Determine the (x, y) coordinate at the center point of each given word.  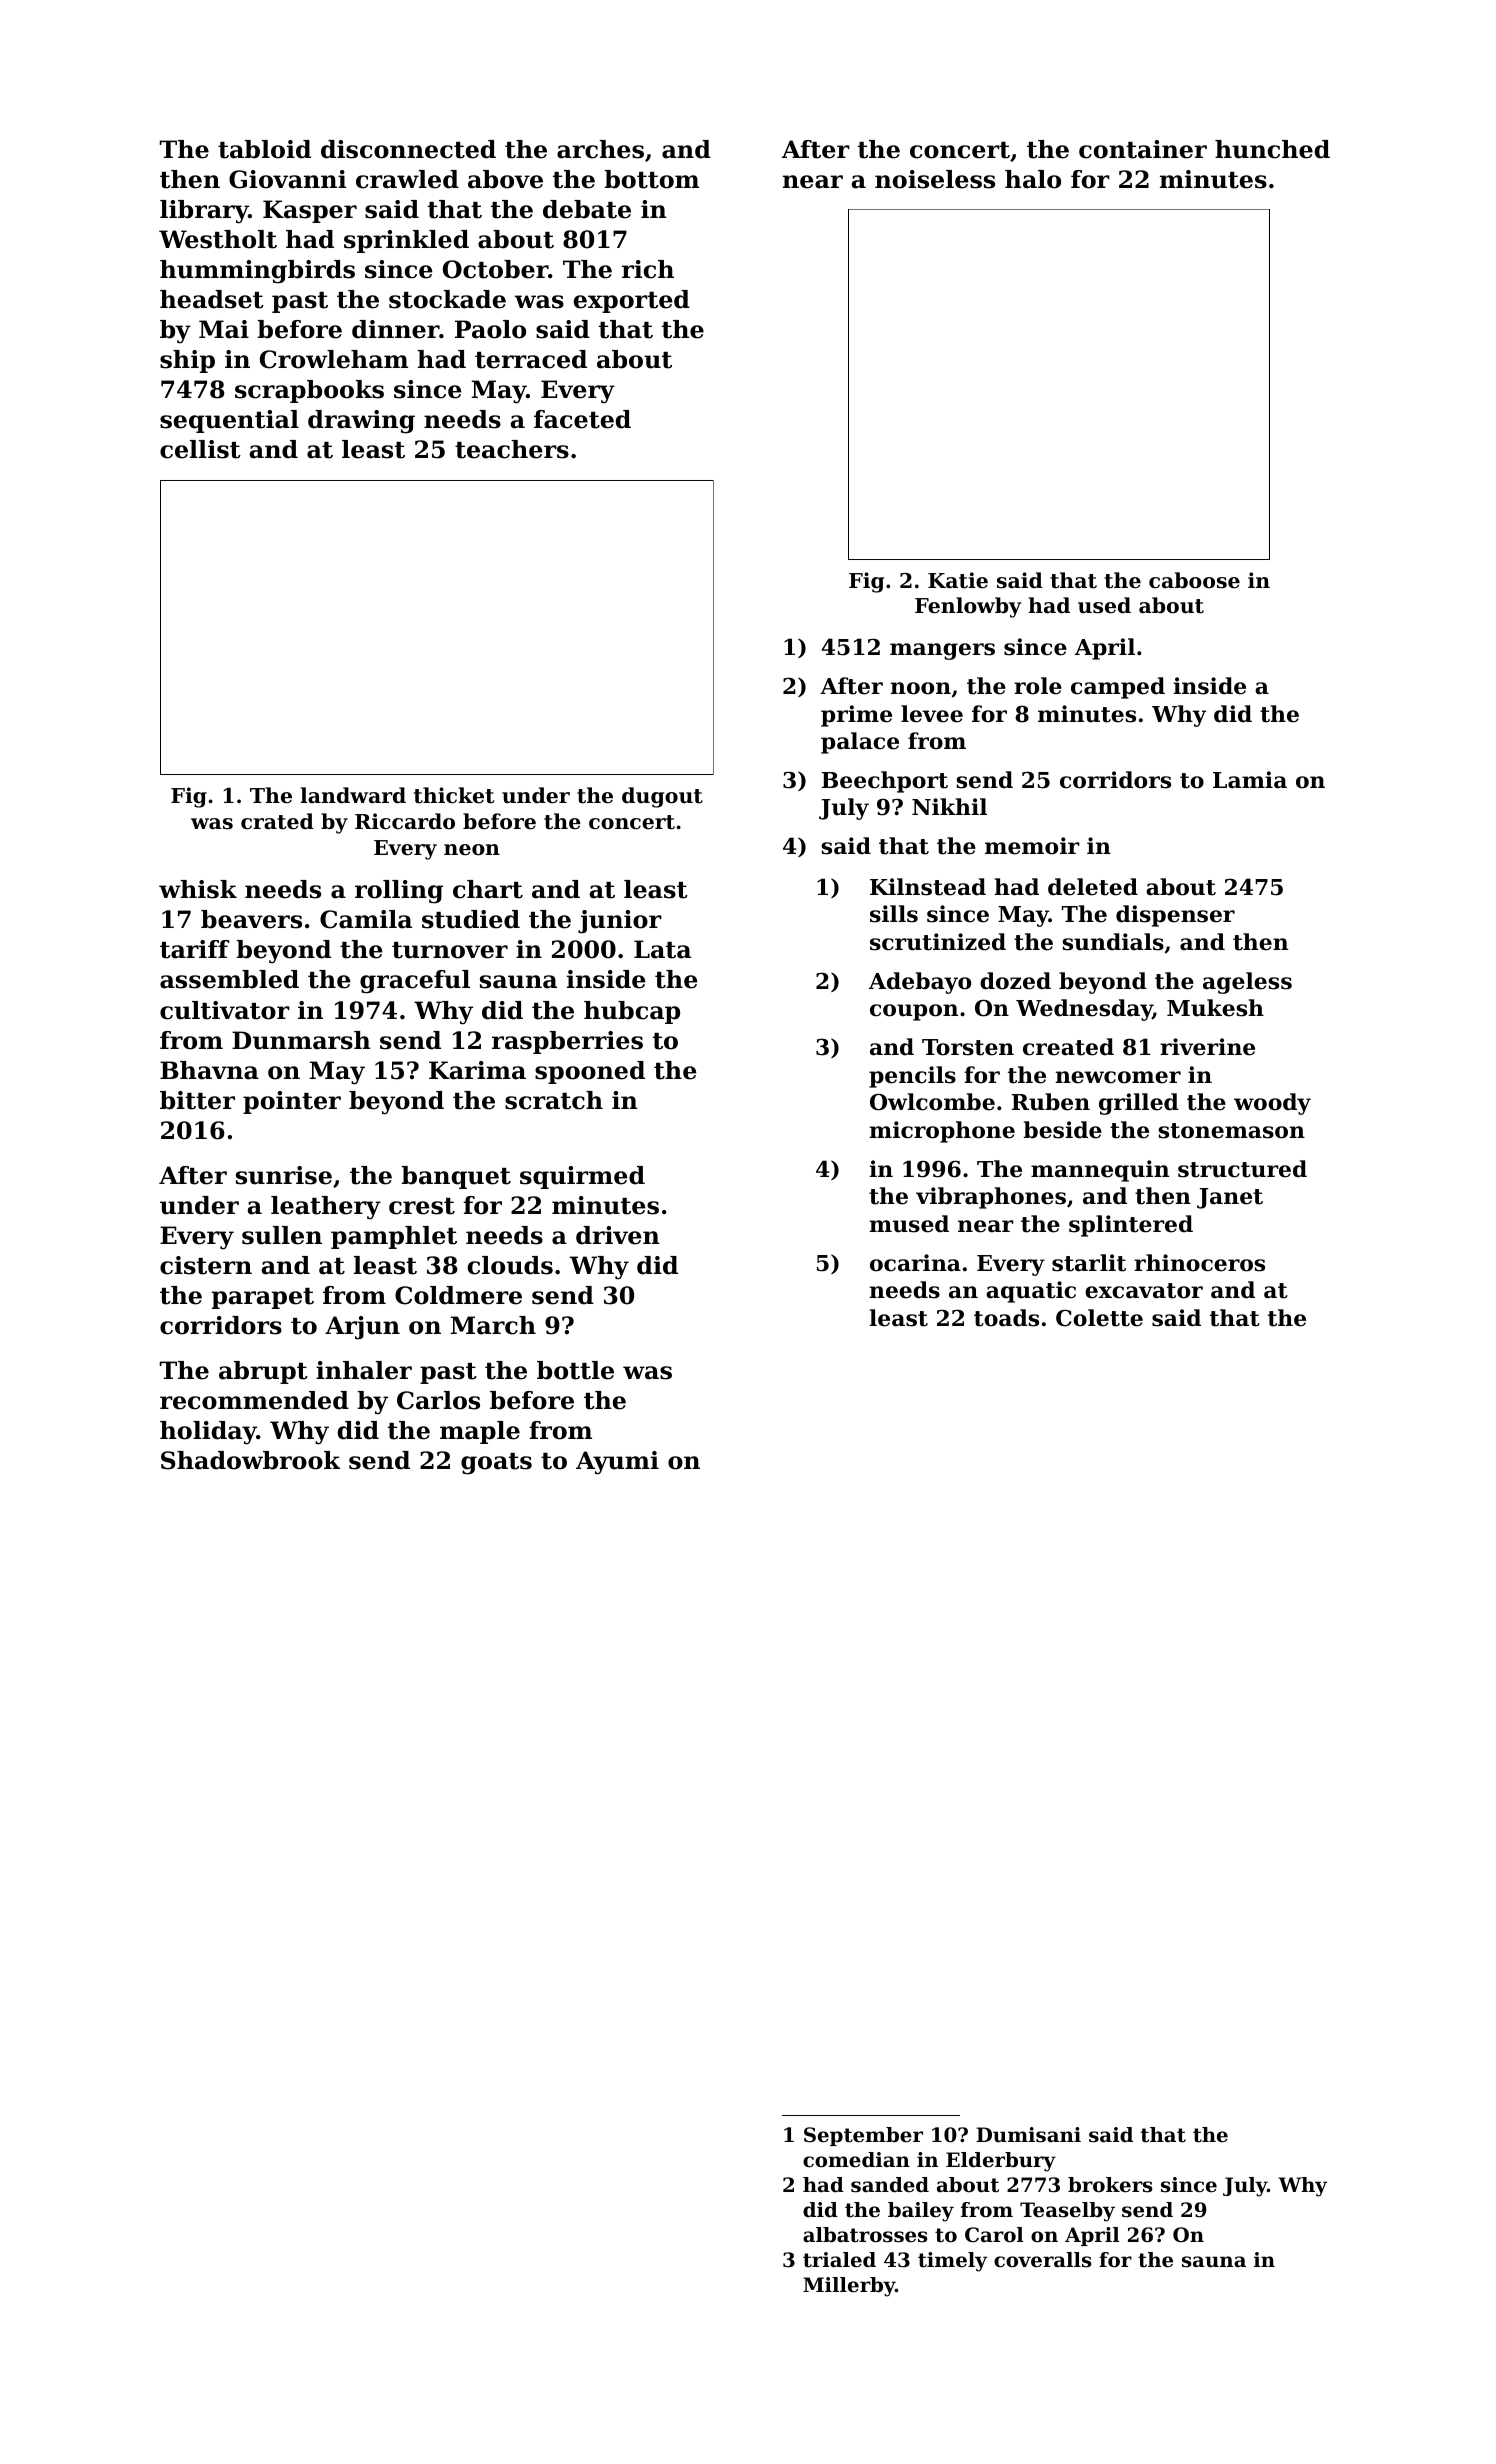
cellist (200, 449)
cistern (206, 1265)
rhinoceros (1199, 1263)
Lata (662, 949)
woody (1272, 1104)
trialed (839, 2260)
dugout (662, 797)
